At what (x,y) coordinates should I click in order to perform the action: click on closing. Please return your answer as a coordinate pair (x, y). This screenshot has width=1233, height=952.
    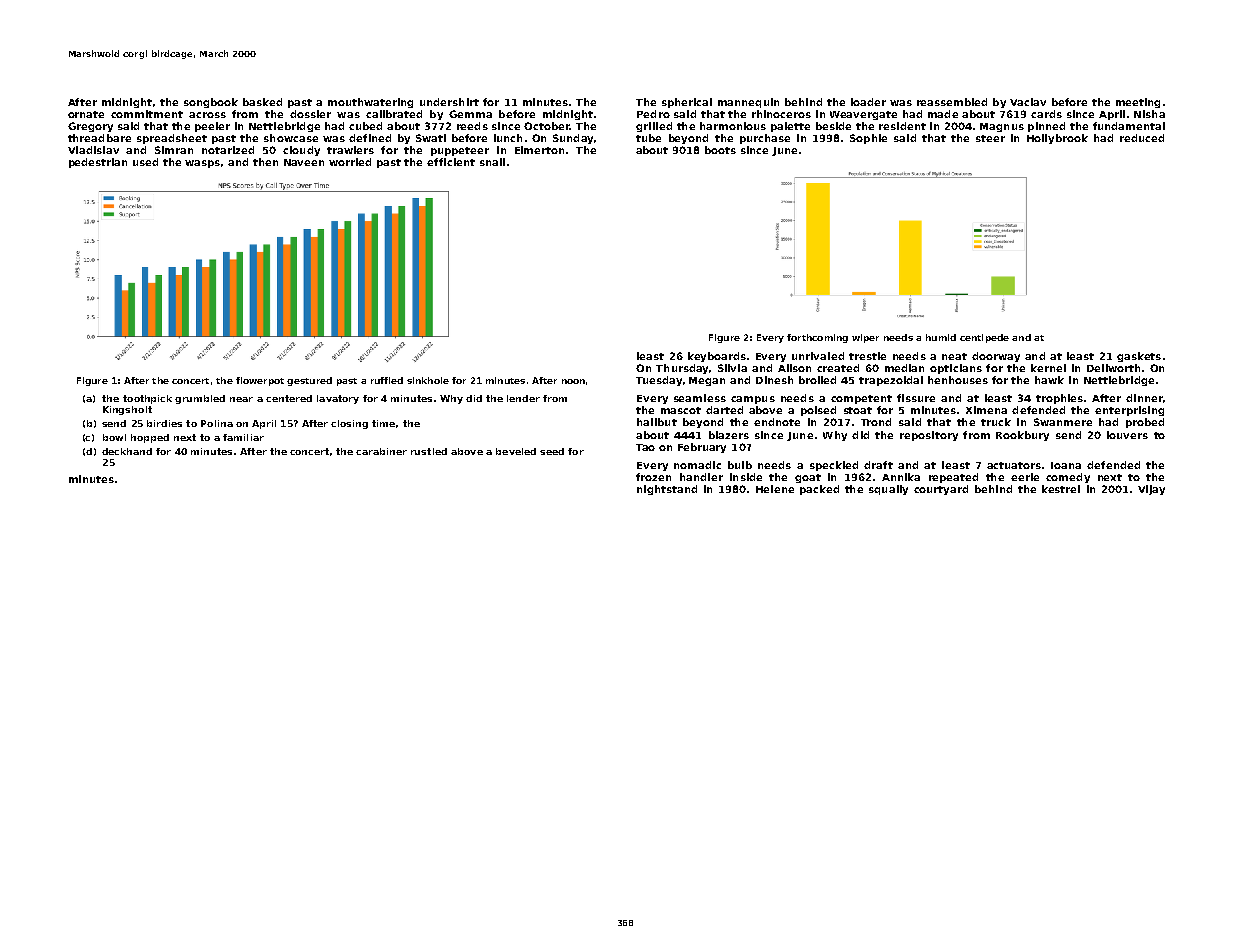
    Looking at the image, I should click on (349, 424).
